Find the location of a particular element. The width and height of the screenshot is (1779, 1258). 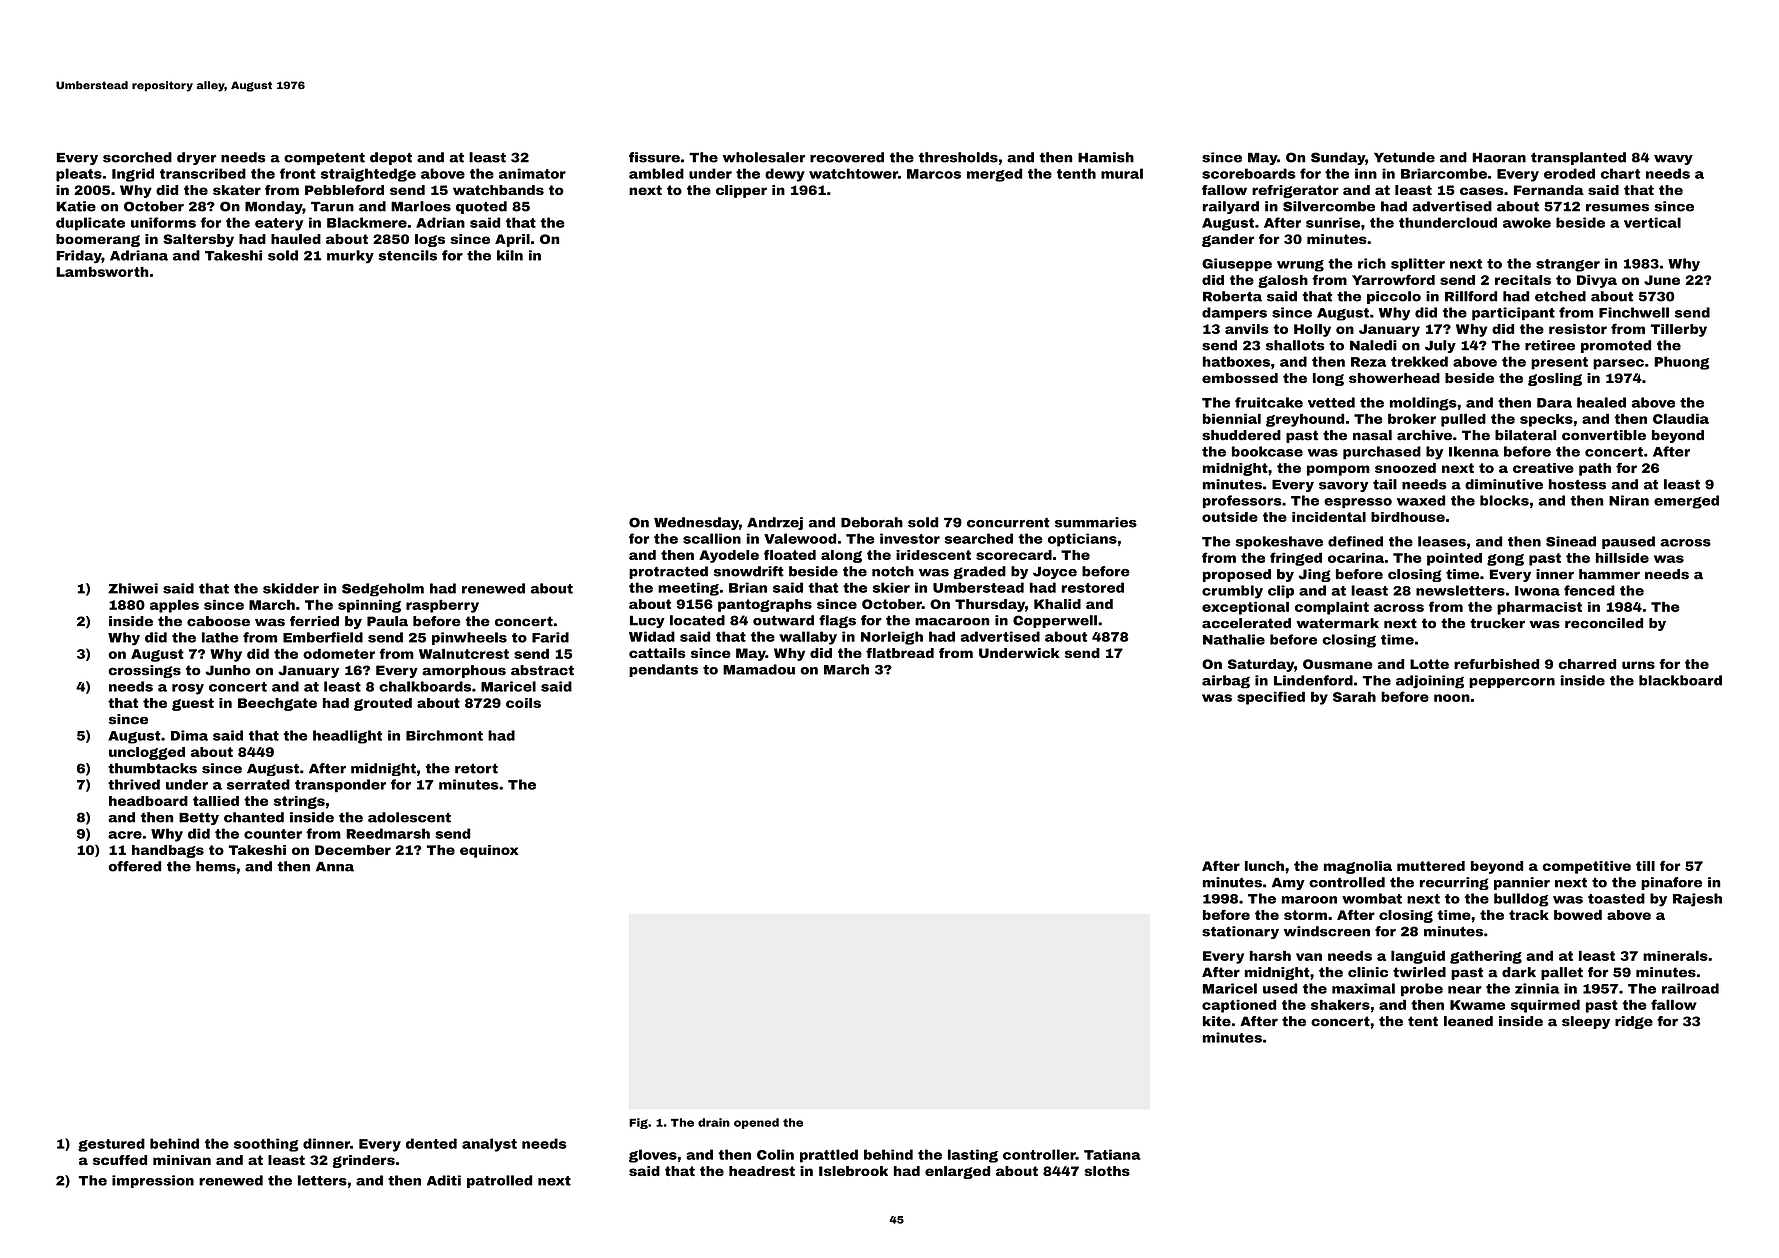

Fig is located at coordinates (638, 1123).
